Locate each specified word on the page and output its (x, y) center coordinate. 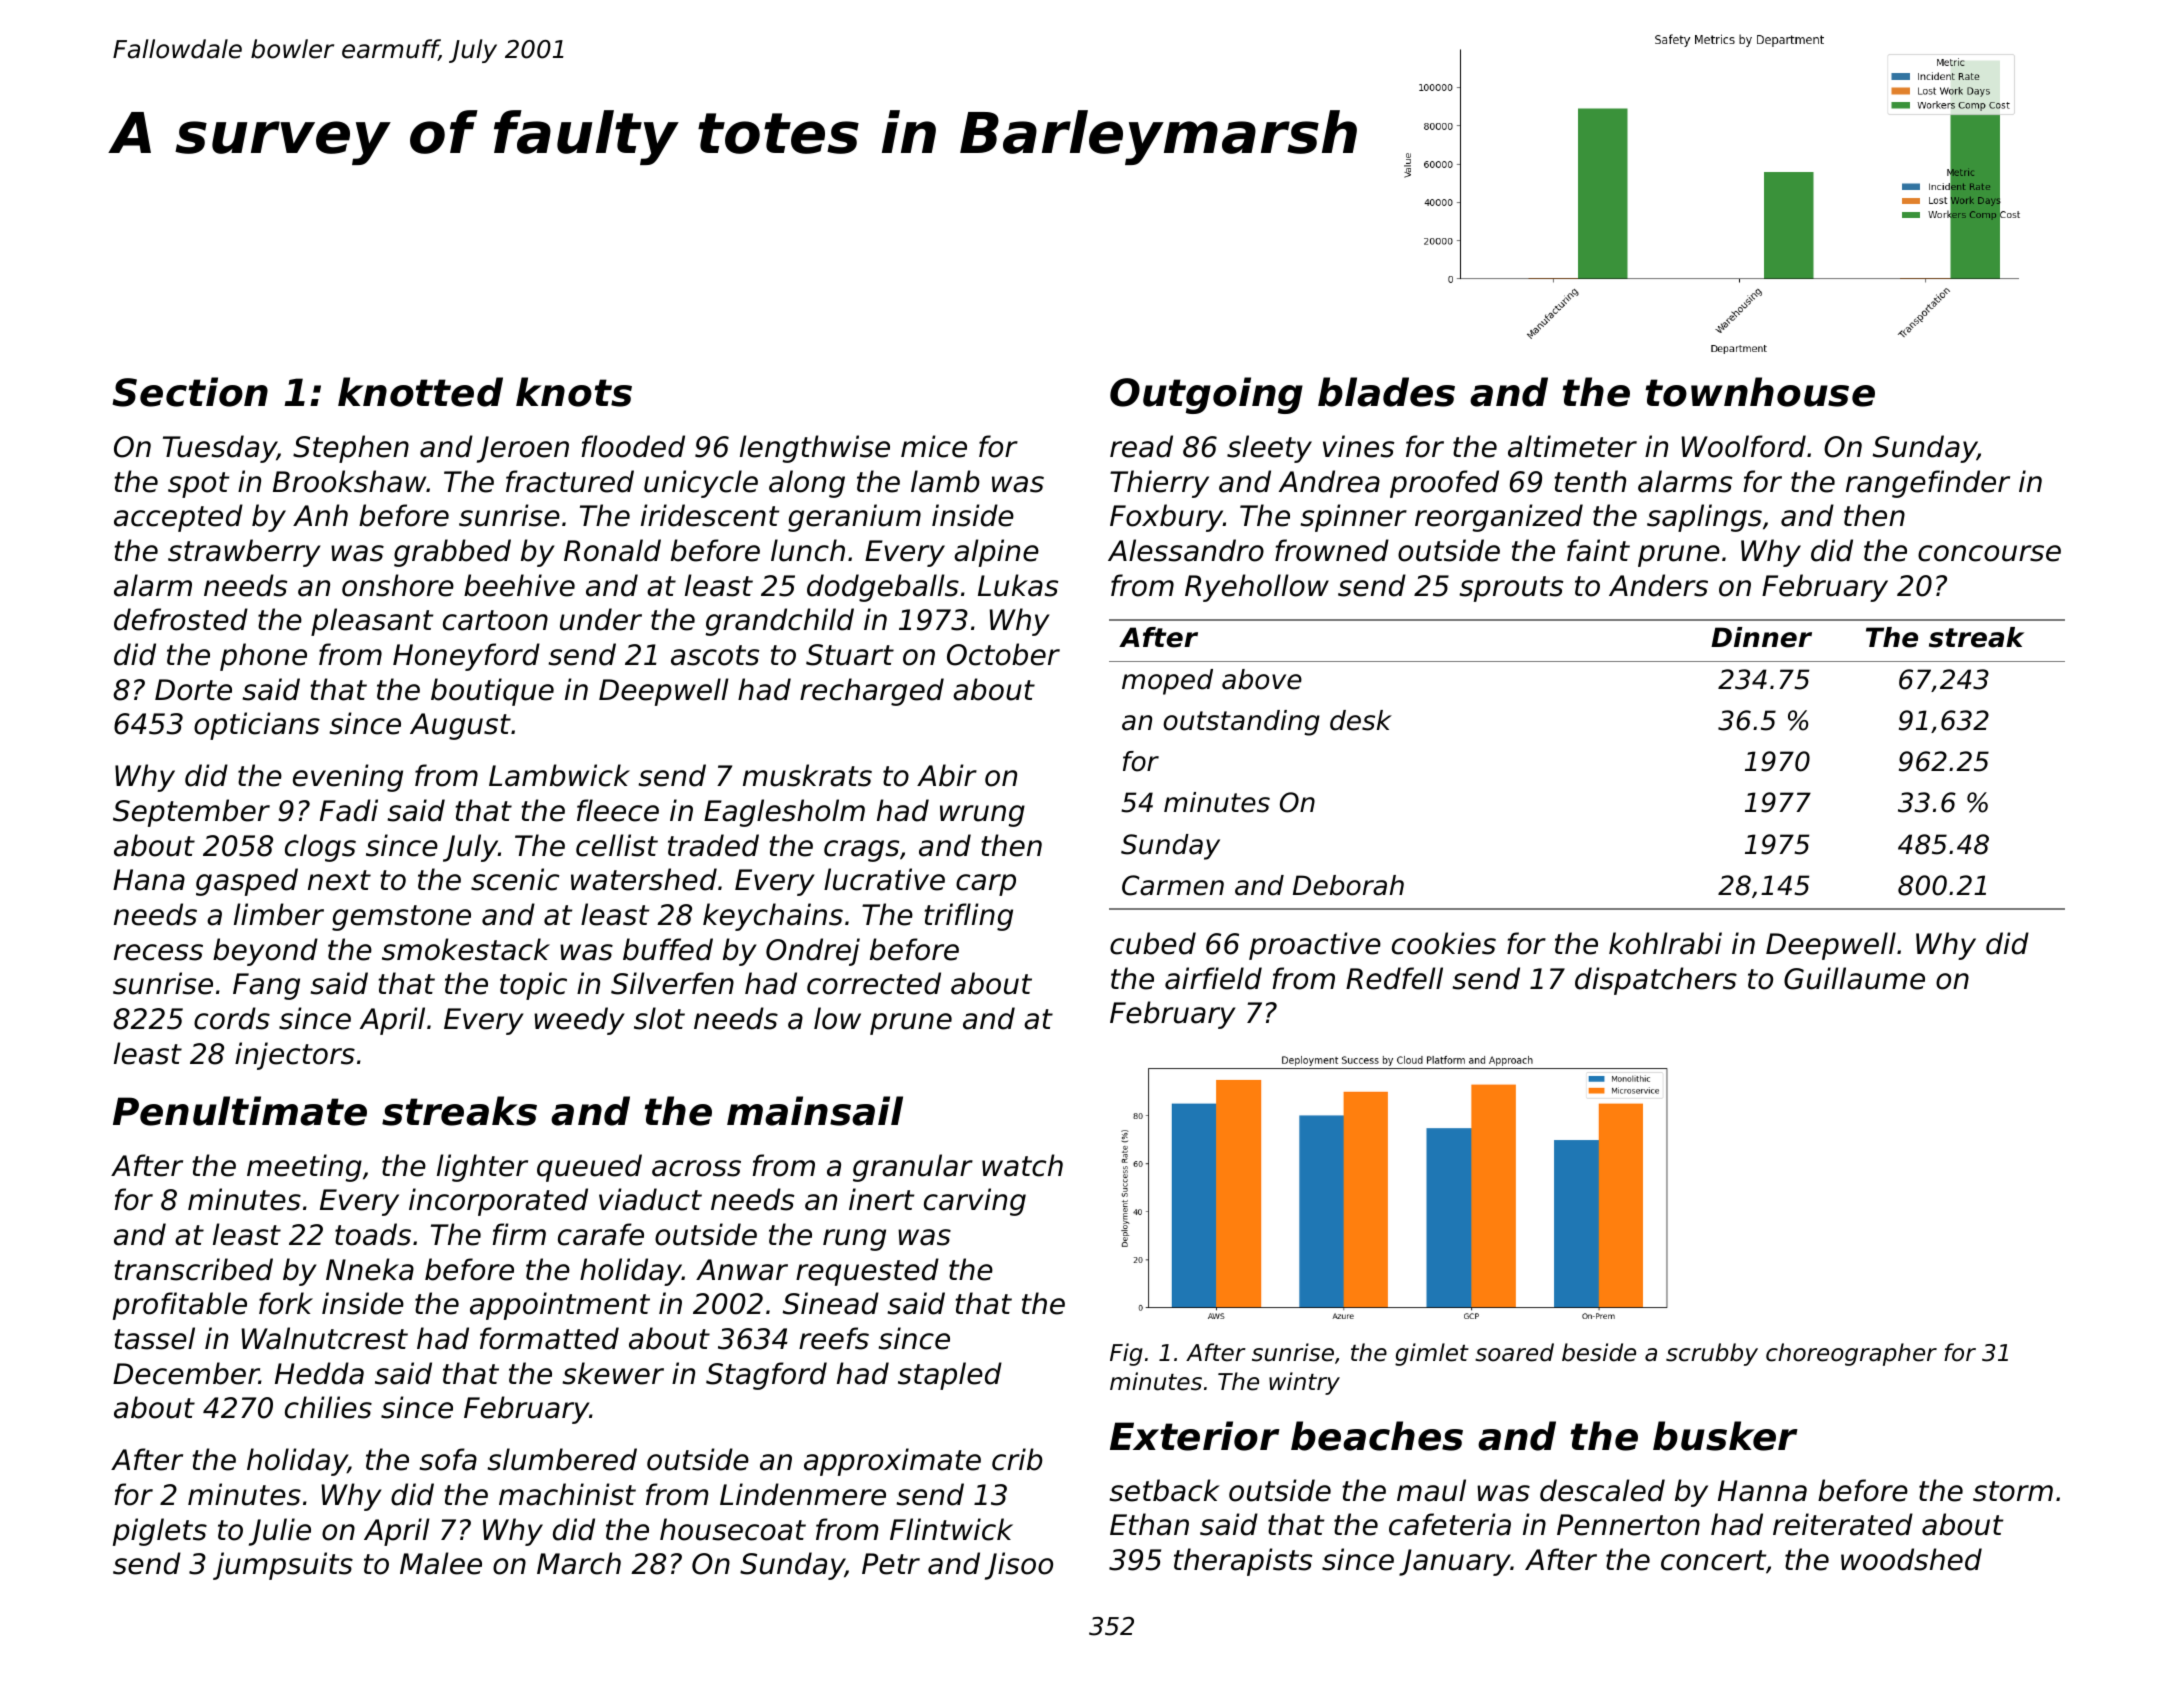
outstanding (1241, 723)
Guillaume (1854, 978)
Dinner (1761, 637)
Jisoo (1019, 1566)
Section (190, 392)
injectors (295, 1056)
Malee (441, 1563)
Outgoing (1206, 395)
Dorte (193, 690)
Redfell (1394, 978)
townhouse (1760, 392)
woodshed (1911, 1559)
